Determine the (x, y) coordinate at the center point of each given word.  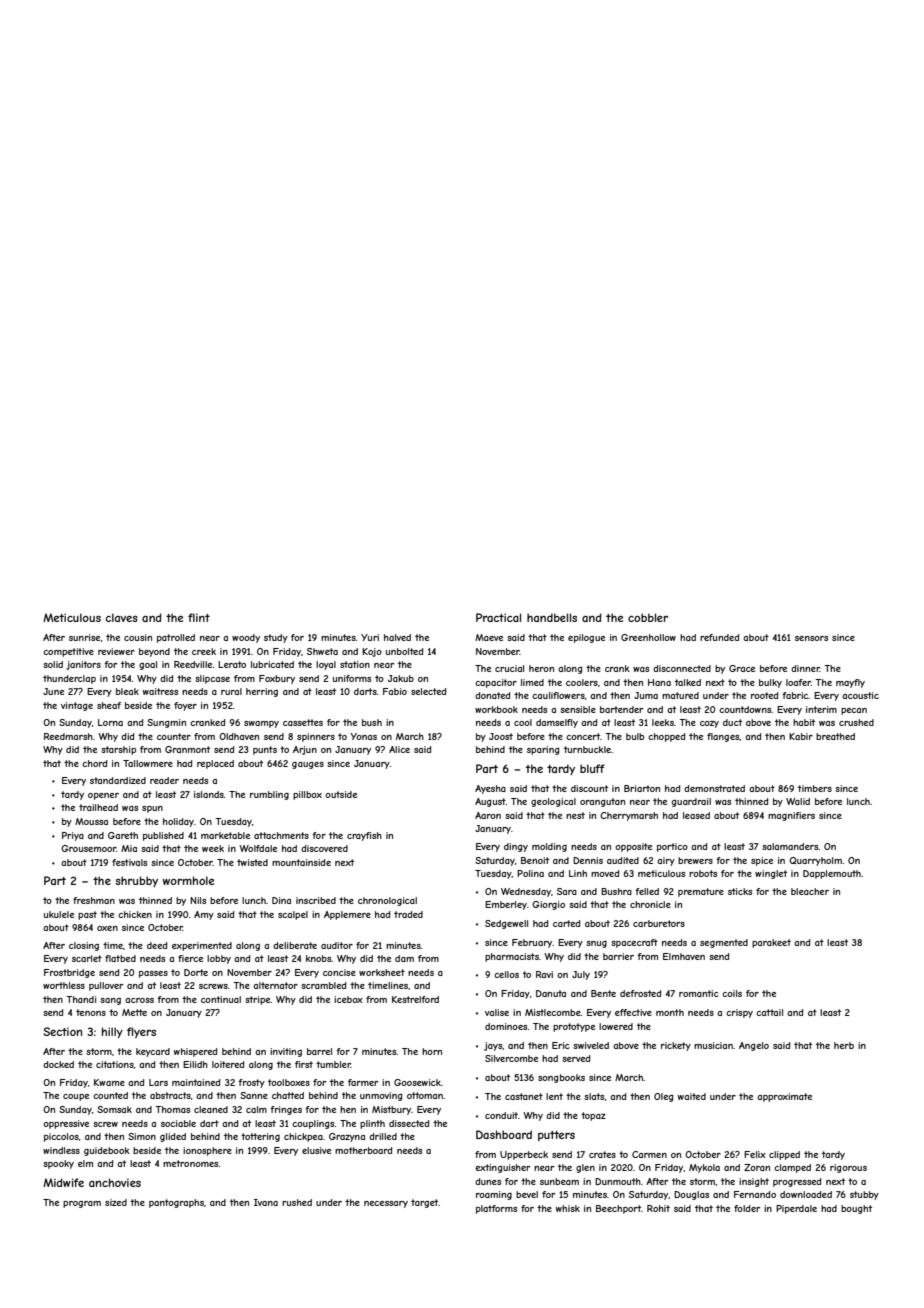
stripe (258, 1000)
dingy (516, 847)
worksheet (382, 972)
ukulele (59, 914)
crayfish (364, 836)
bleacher (810, 891)
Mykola (704, 1168)
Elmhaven (684, 956)
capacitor (496, 683)
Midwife (63, 1182)
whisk (568, 1208)
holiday (178, 822)
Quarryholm (815, 861)
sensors (811, 638)
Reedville (193, 664)
